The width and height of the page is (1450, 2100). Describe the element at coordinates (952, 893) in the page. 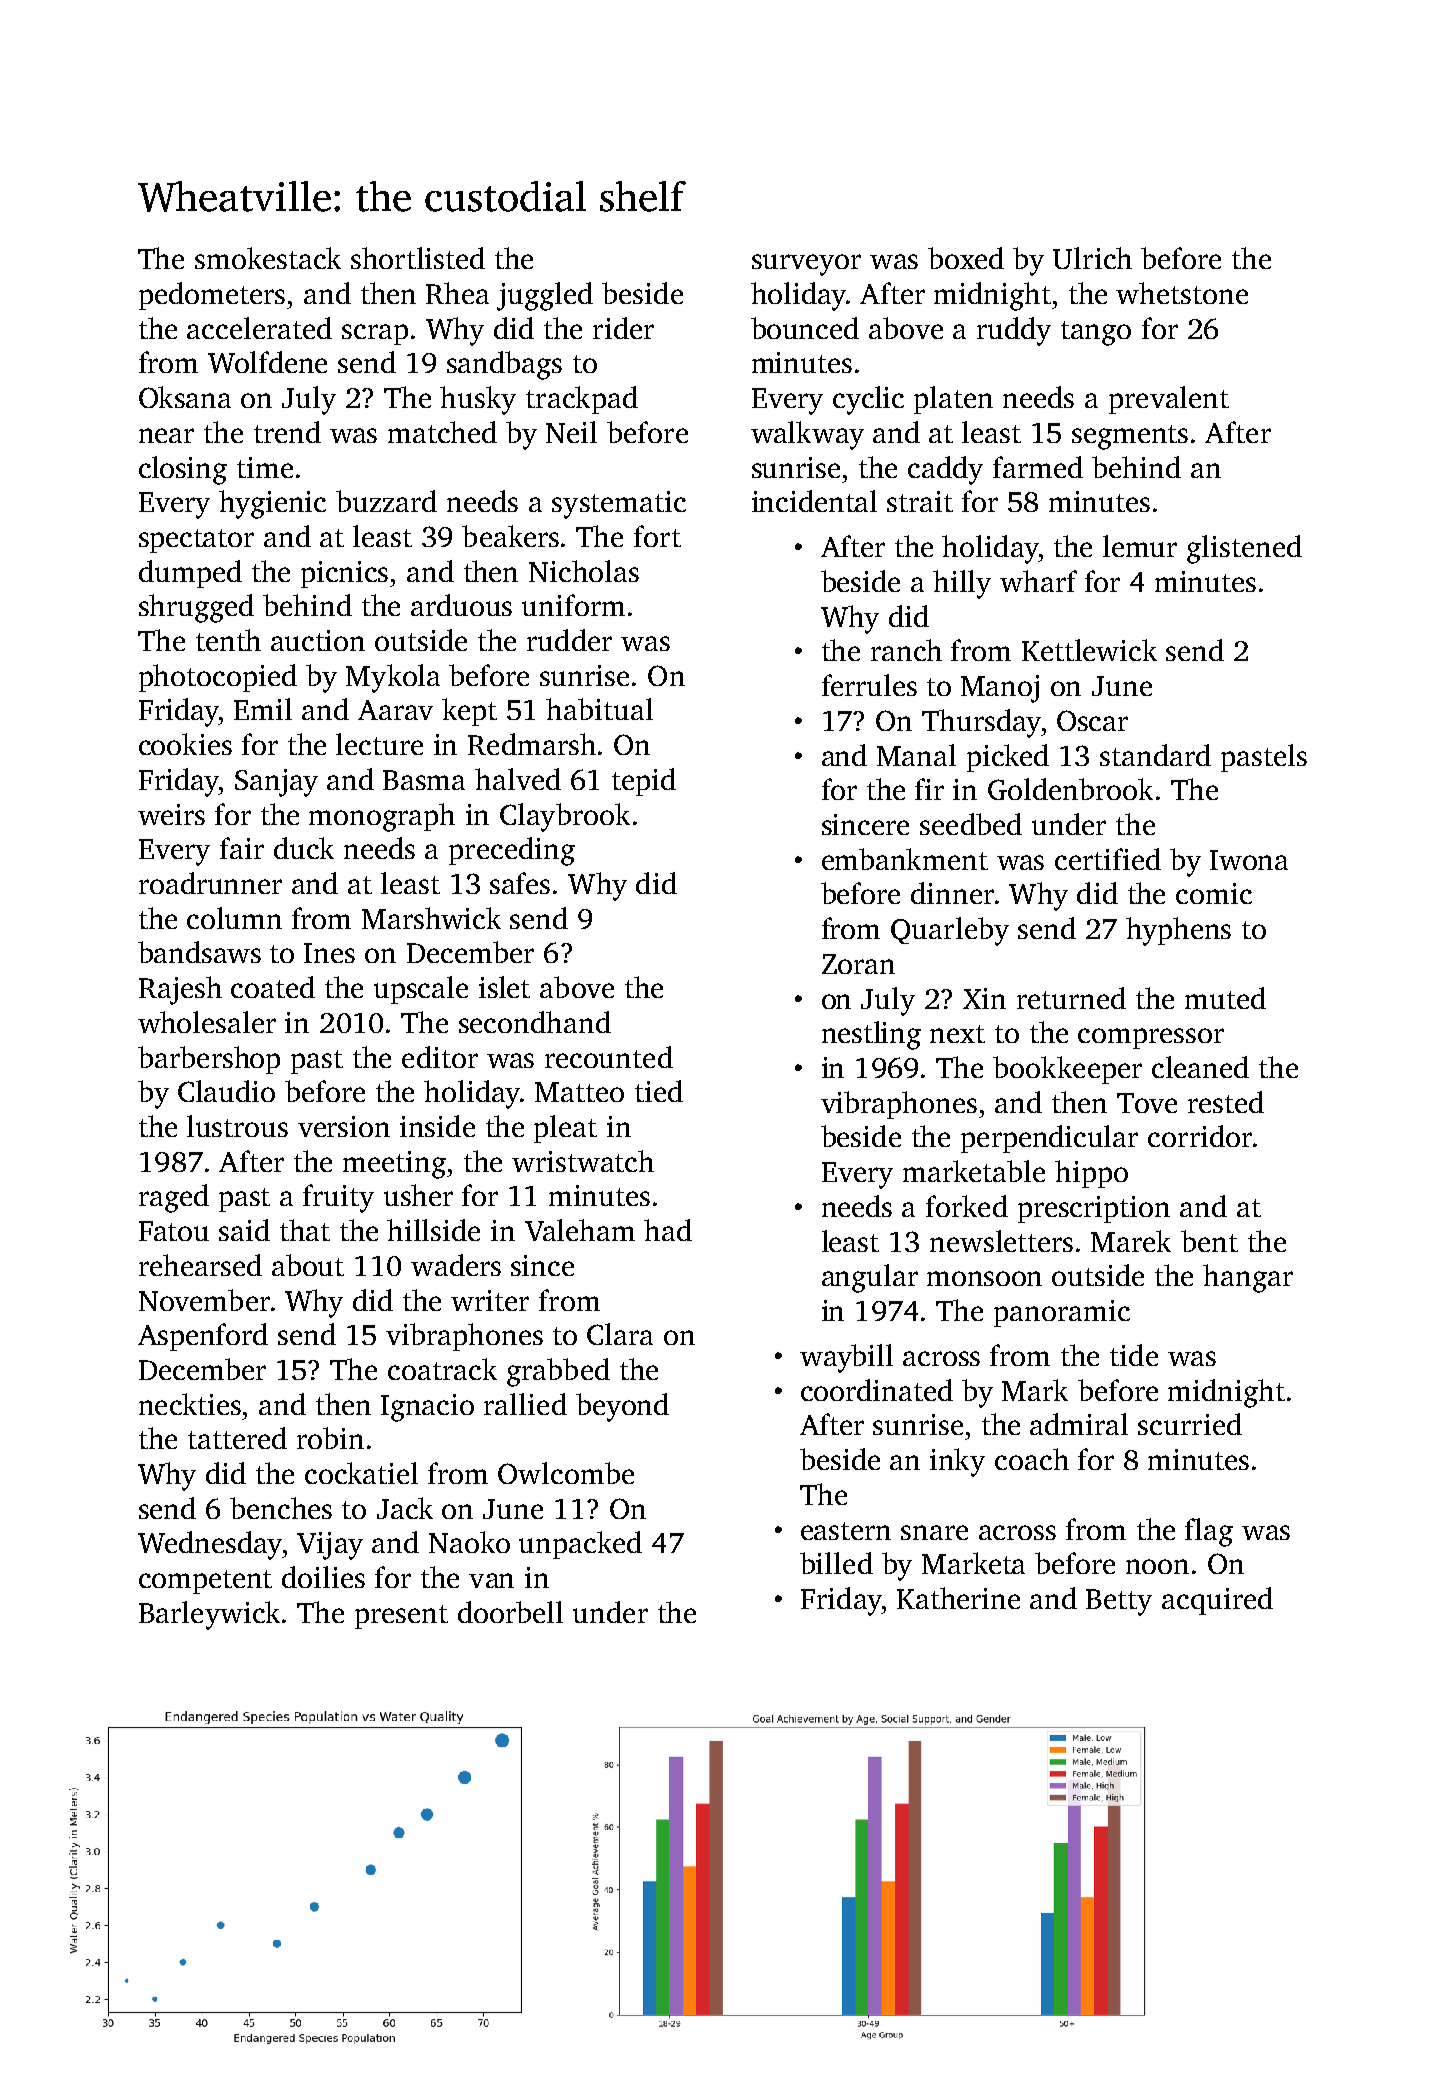

I see `dinner` at that location.
